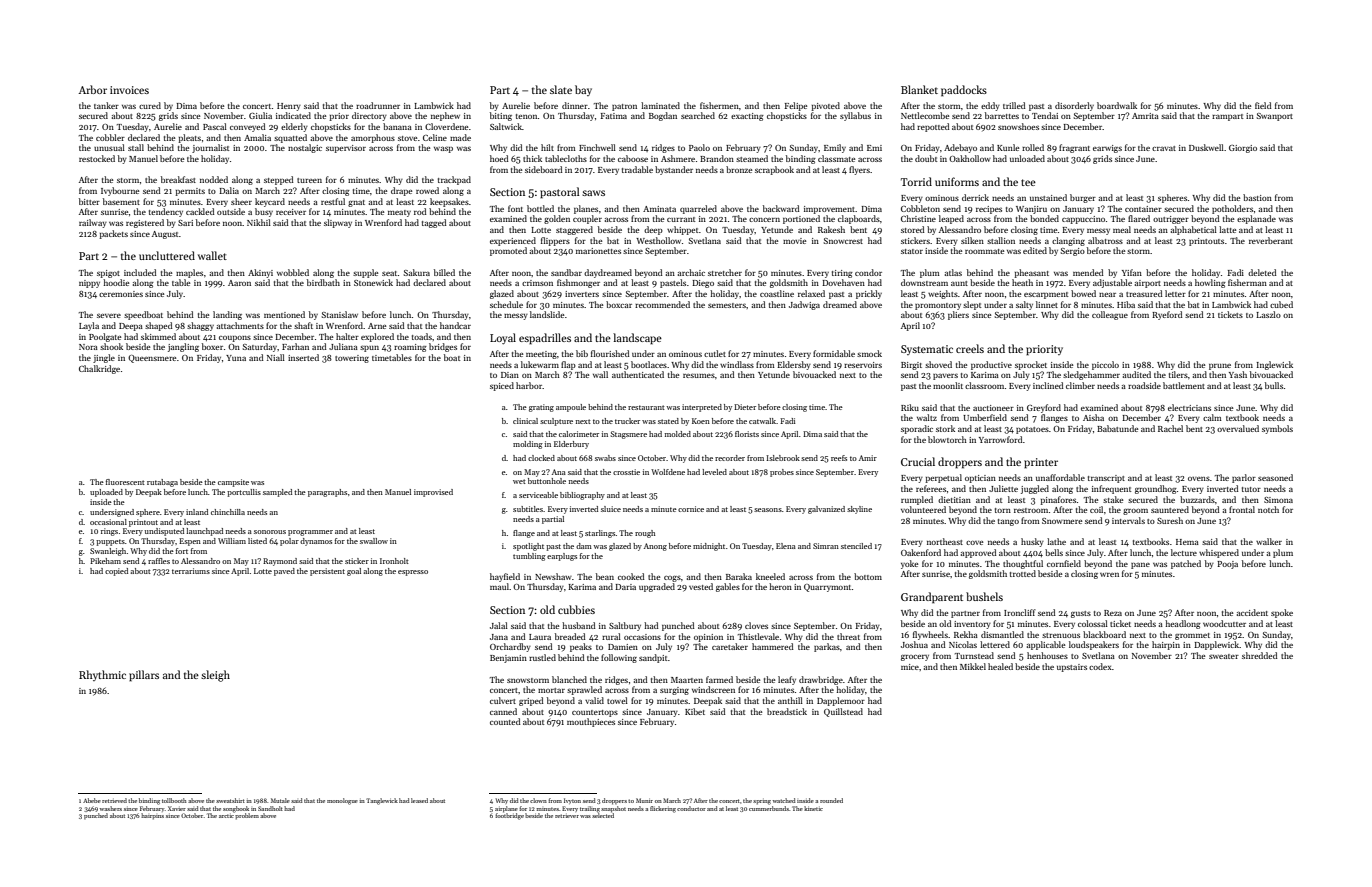 This document has width=1372, height=887. I want to click on Diego, so click(703, 284).
